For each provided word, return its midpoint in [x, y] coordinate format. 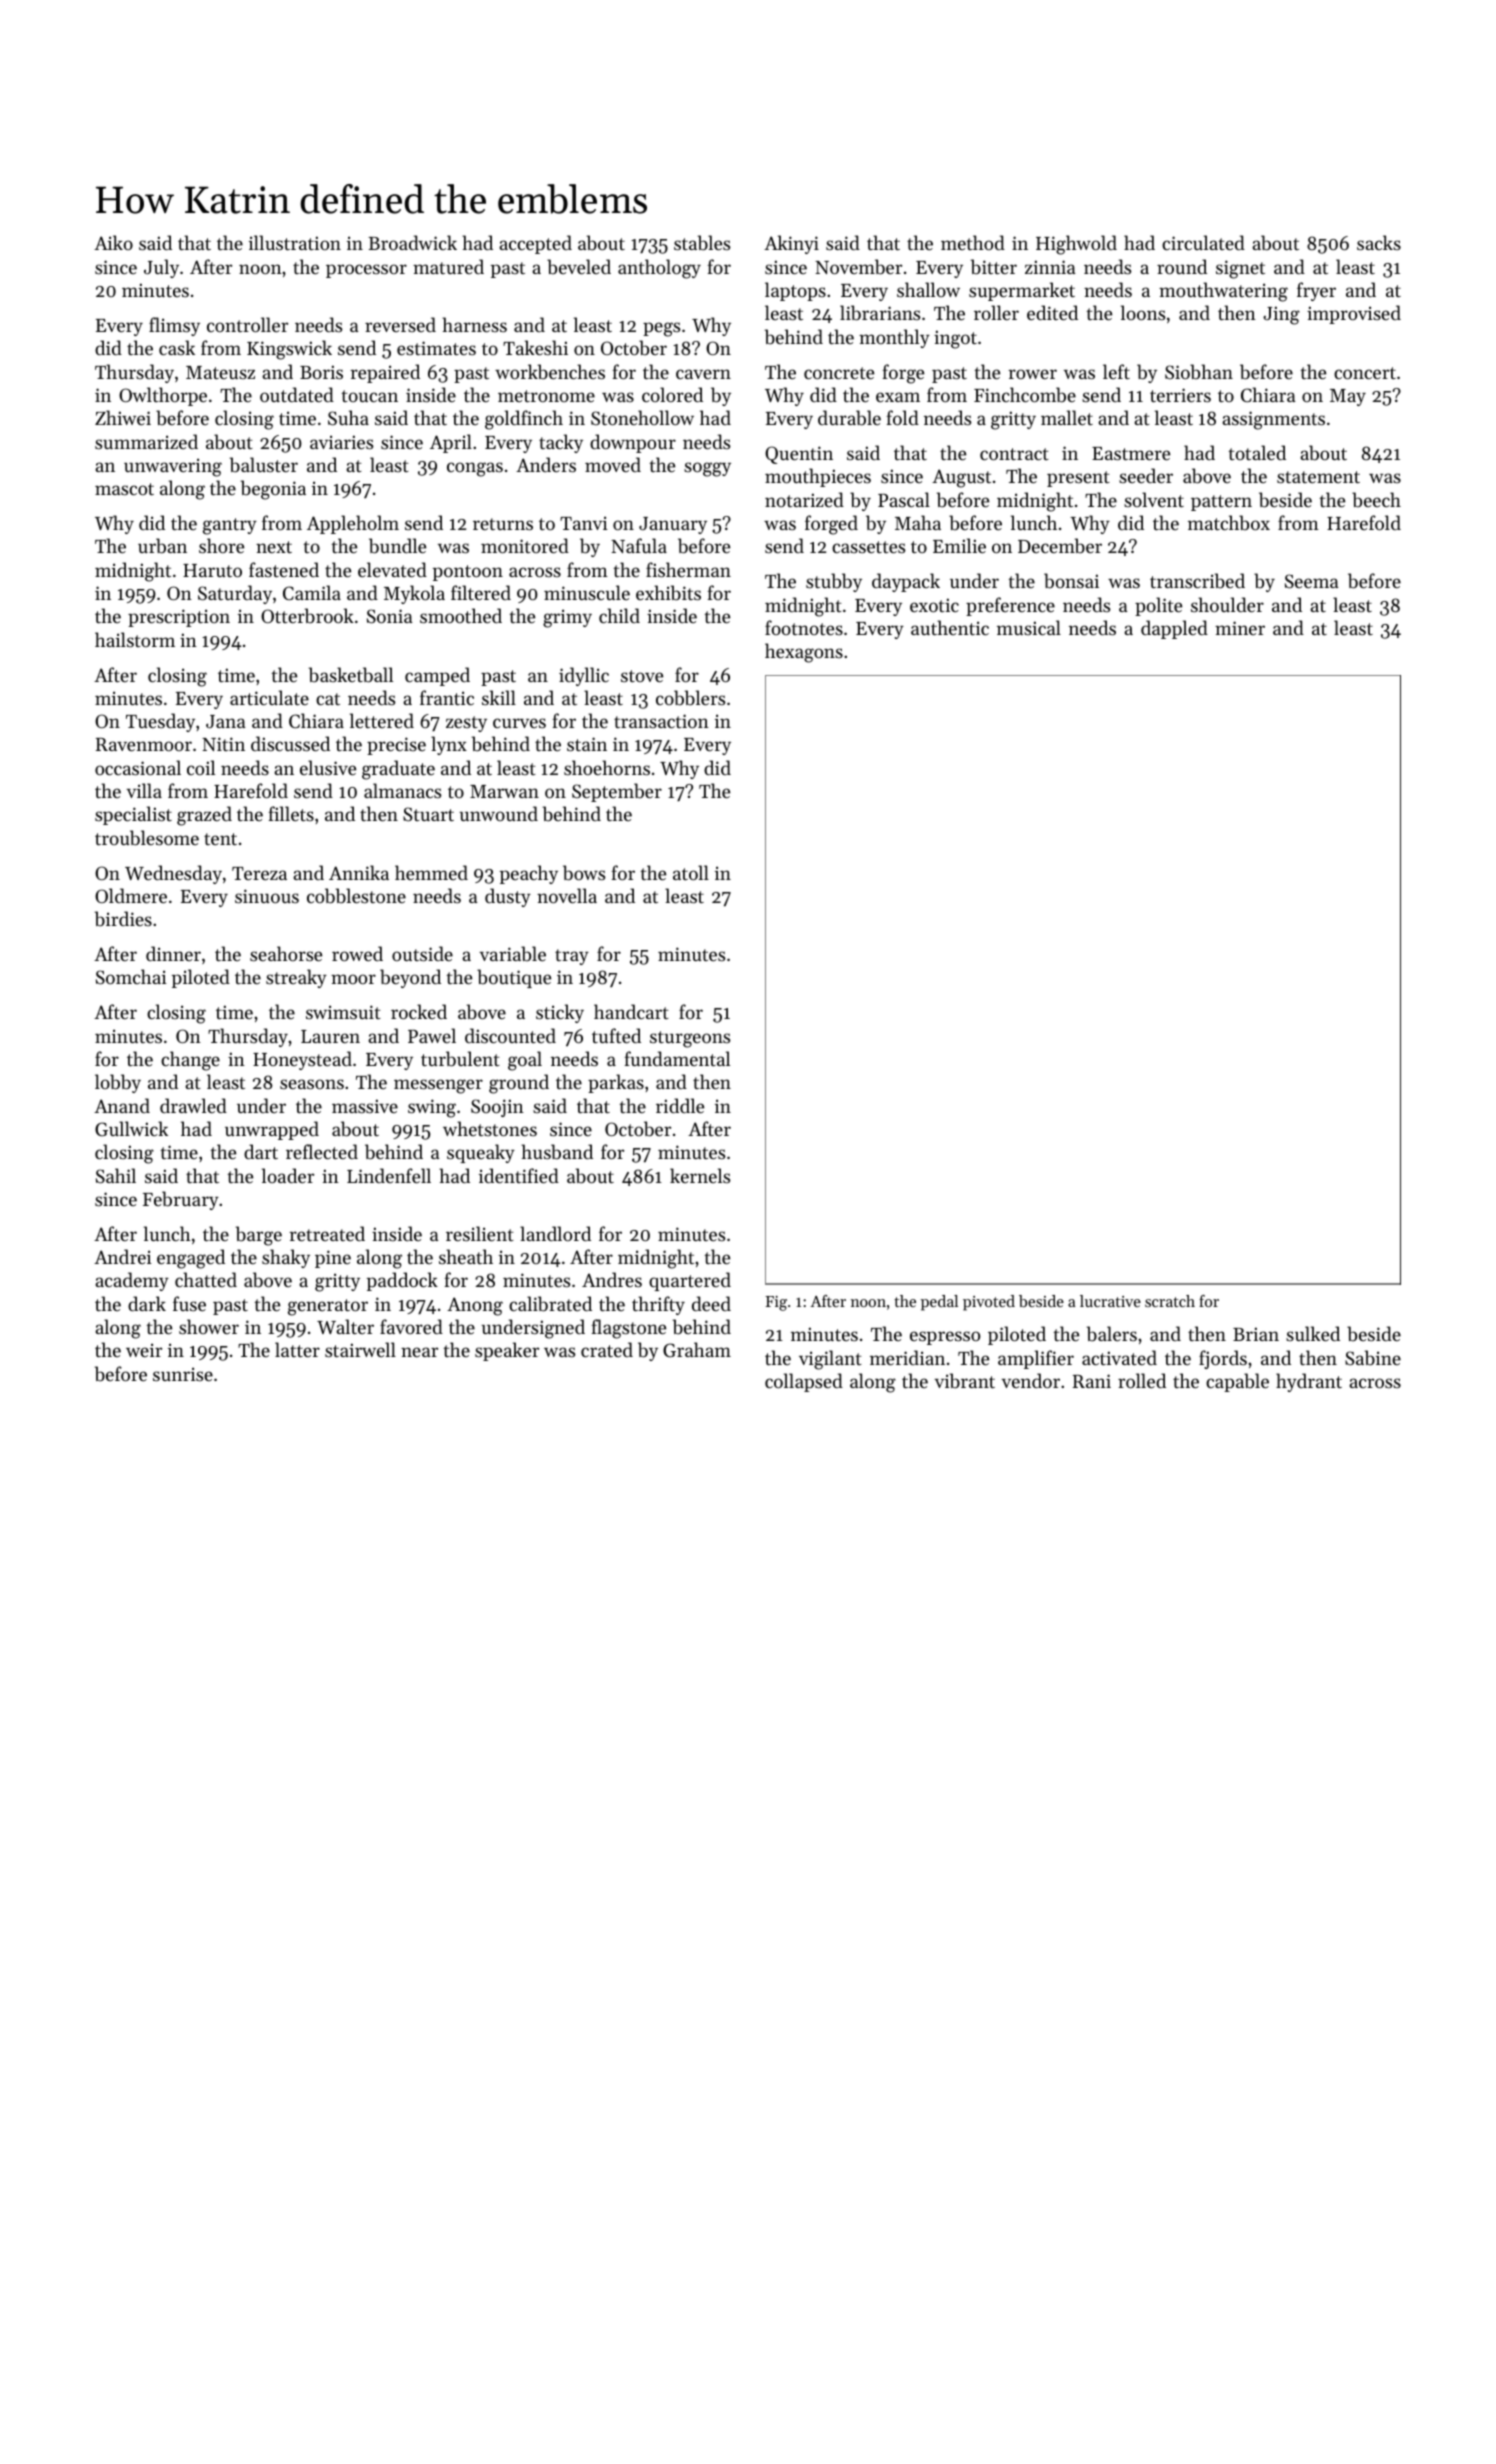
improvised [1354, 314]
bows [584, 873]
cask [177, 347]
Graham [697, 1349]
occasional [138, 767]
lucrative [1110, 1301]
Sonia [390, 616]
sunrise [183, 1374]
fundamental [677, 1058]
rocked [419, 1011]
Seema [1312, 581]
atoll [691, 872]
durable [849, 418]
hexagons [804, 653]
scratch [1170, 1301]
